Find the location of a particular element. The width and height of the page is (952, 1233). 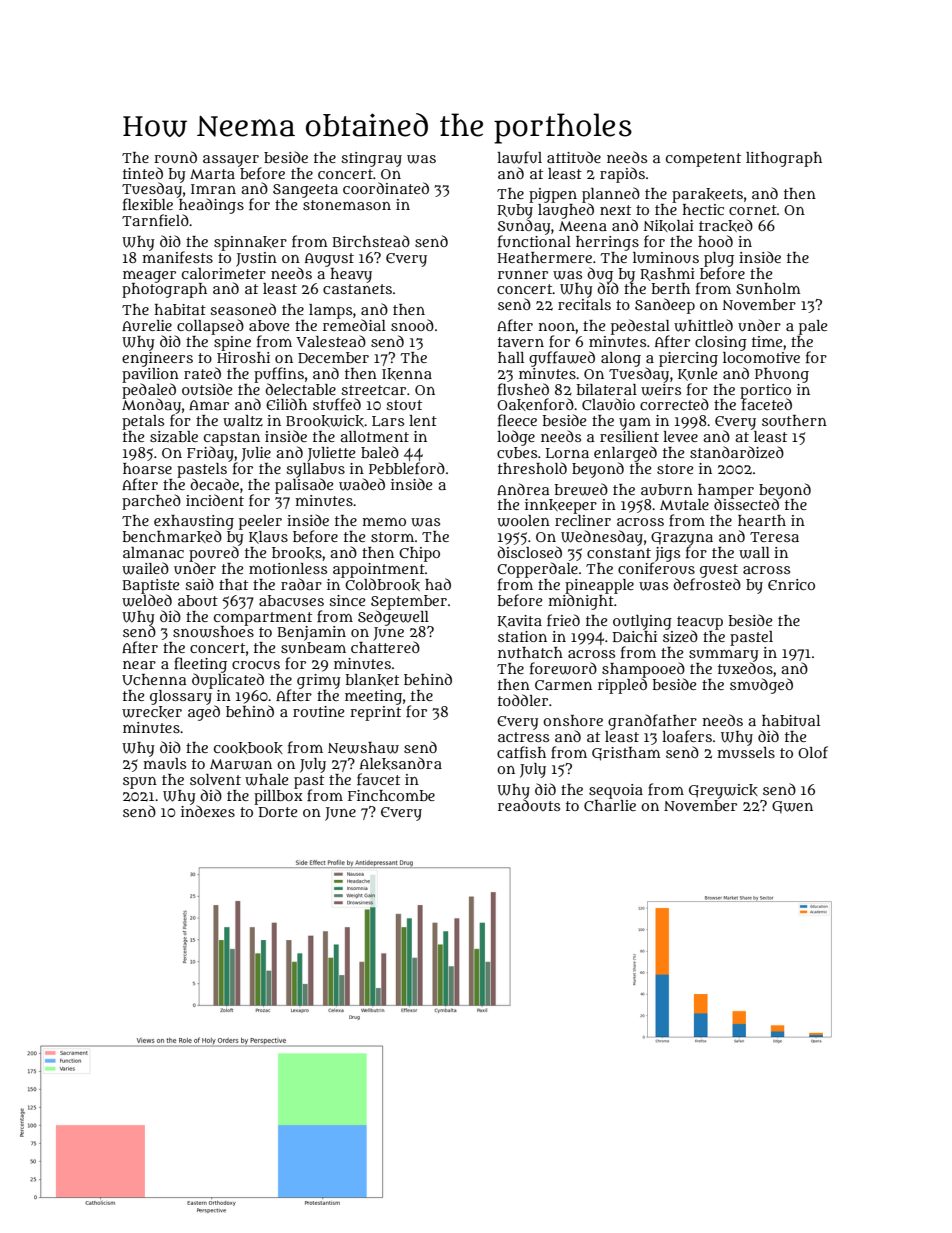

coniferous is located at coordinates (656, 568).
